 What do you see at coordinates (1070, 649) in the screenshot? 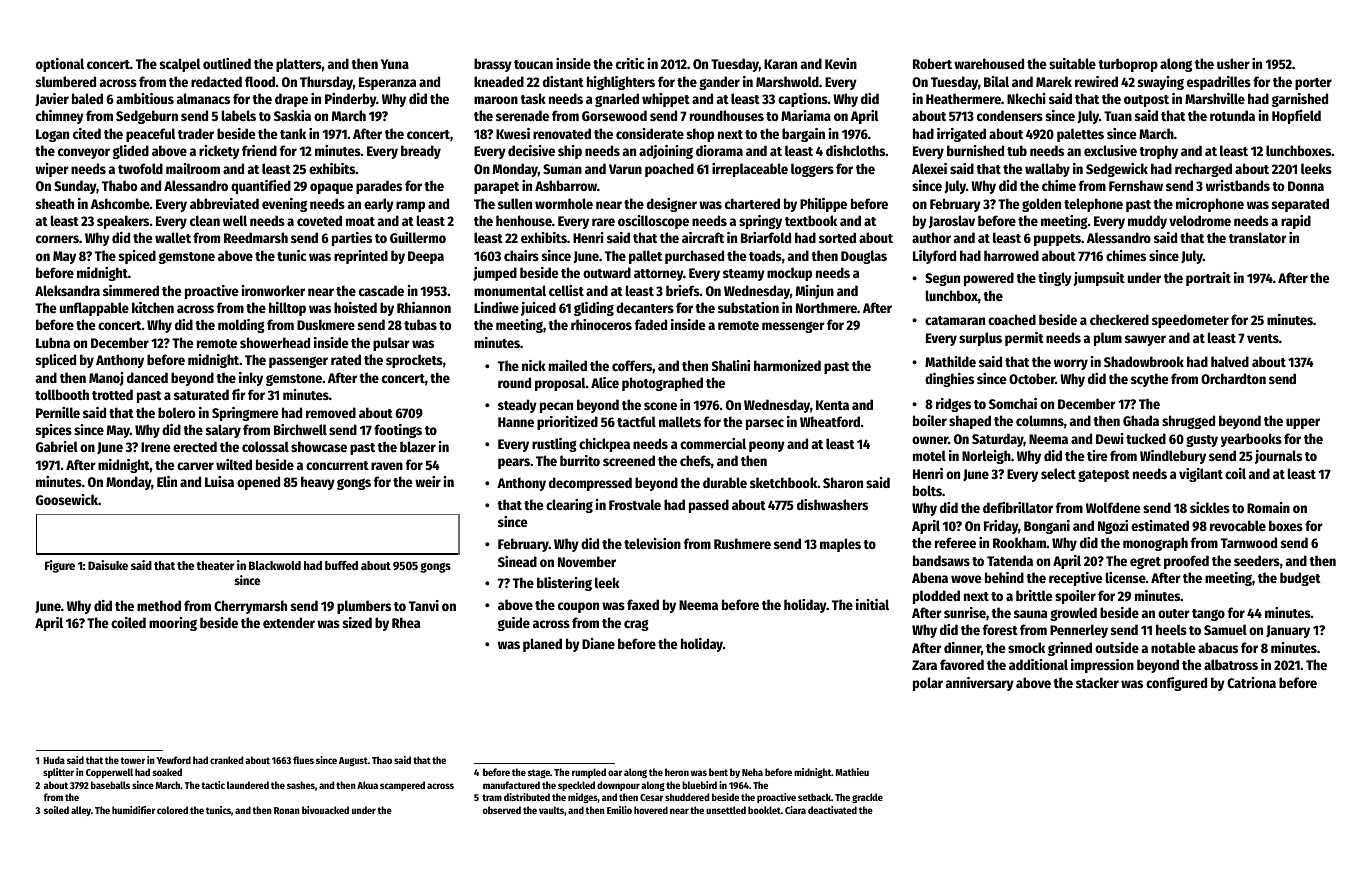
I see `grinned` at bounding box center [1070, 649].
